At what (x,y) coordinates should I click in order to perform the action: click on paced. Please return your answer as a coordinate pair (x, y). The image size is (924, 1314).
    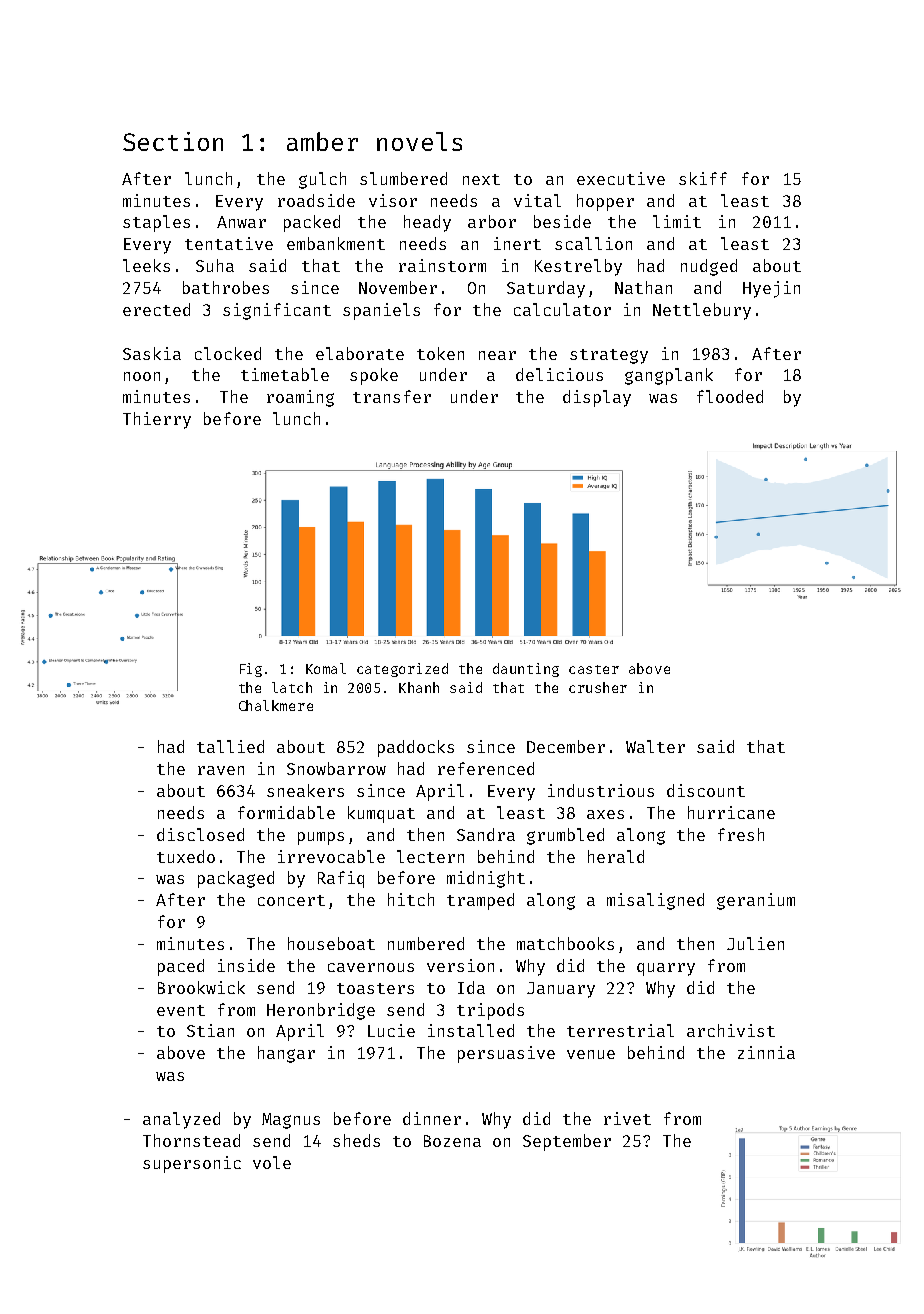
    Looking at the image, I should click on (181, 967).
